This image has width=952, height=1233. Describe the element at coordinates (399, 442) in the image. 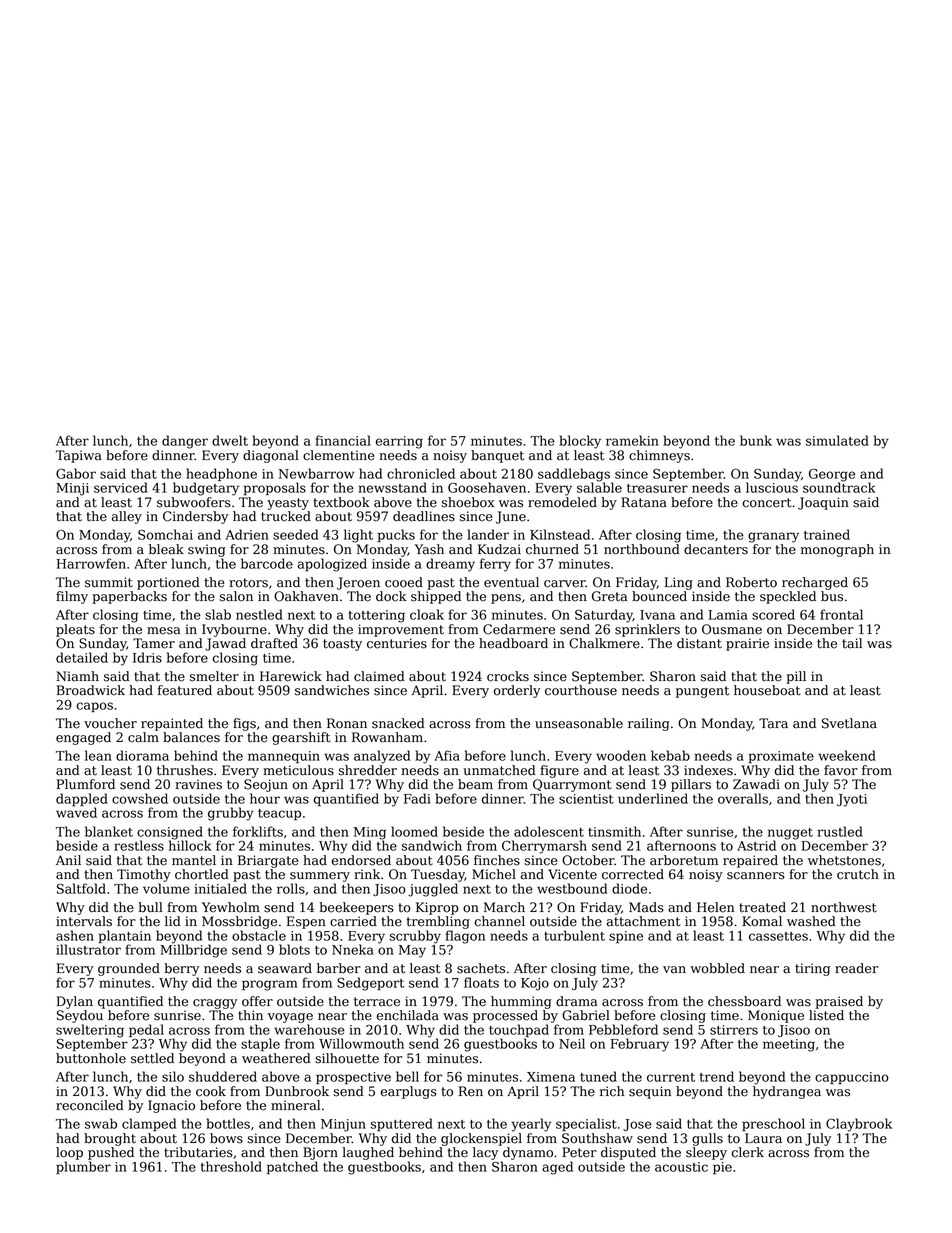

I see `earring` at that location.
